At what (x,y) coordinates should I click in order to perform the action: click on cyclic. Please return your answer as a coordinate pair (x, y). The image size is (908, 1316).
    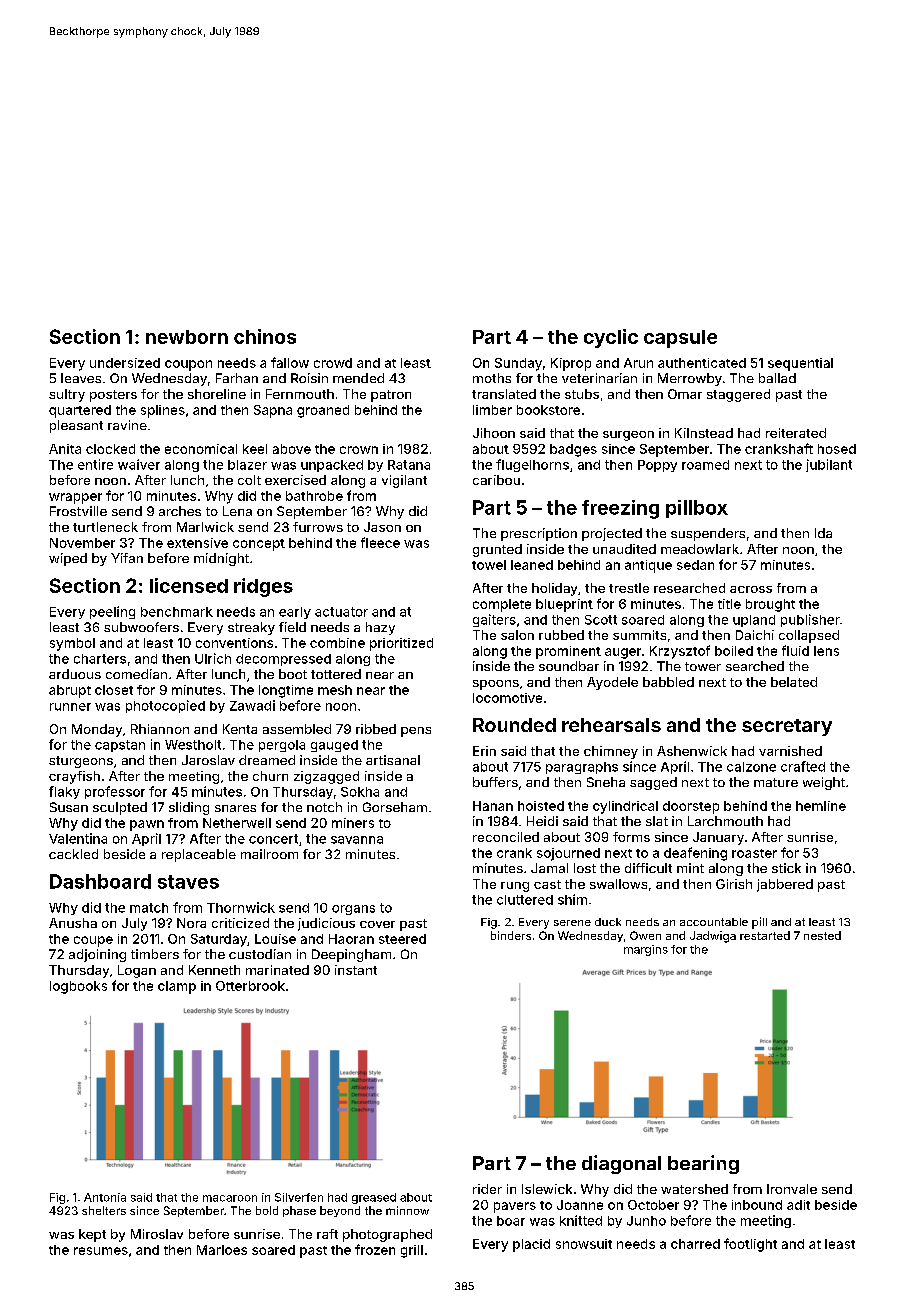
    Looking at the image, I should click on (611, 338).
